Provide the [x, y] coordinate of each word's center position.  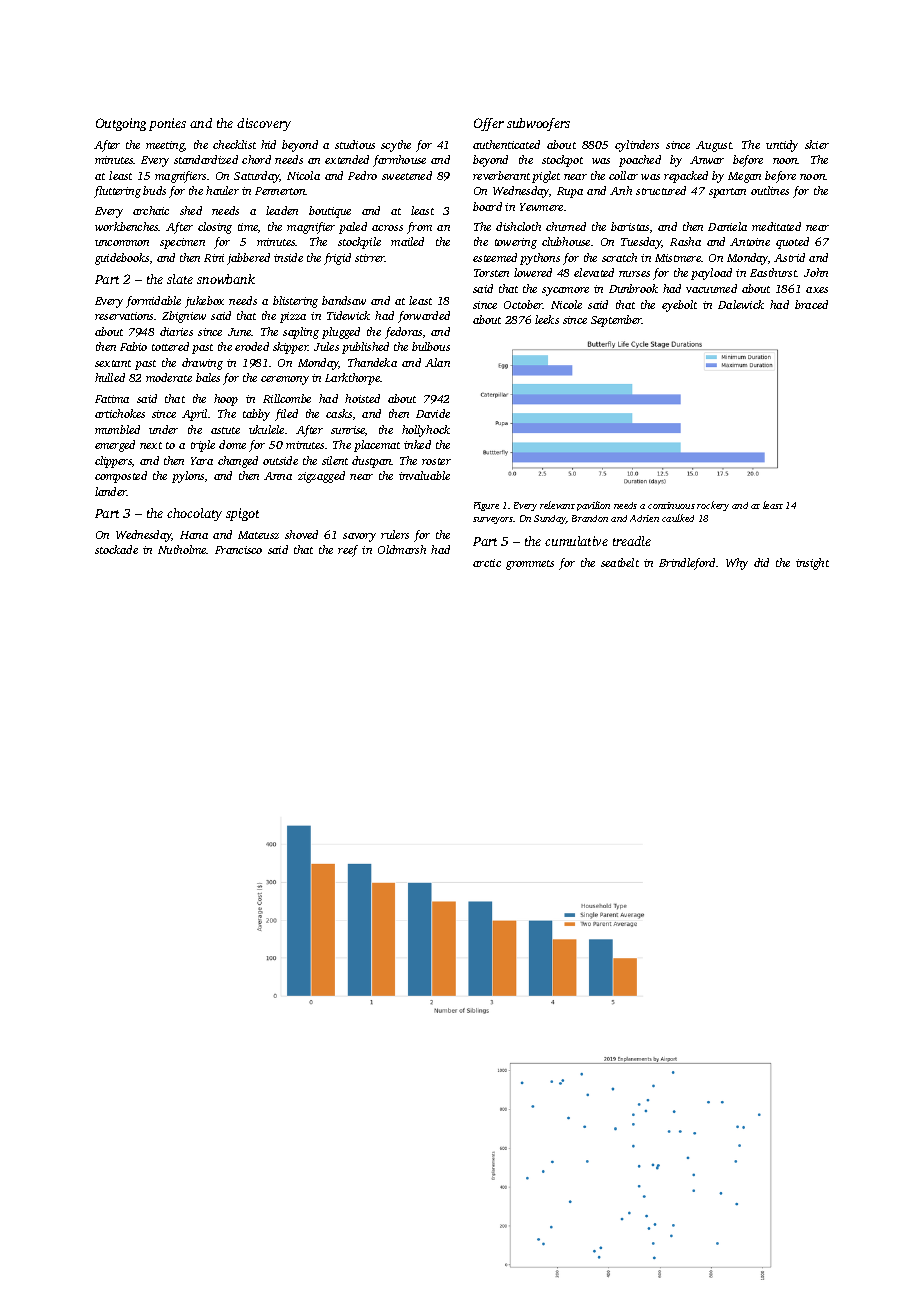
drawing [202, 364]
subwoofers [538, 124]
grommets [530, 565]
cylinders [637, 146]
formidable [153, 302]
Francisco [238, 550]
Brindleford [687, 564]
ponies [167, 124]
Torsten [491, 273]
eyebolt [679, 306]
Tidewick [348, 315]
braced [811, 304]
